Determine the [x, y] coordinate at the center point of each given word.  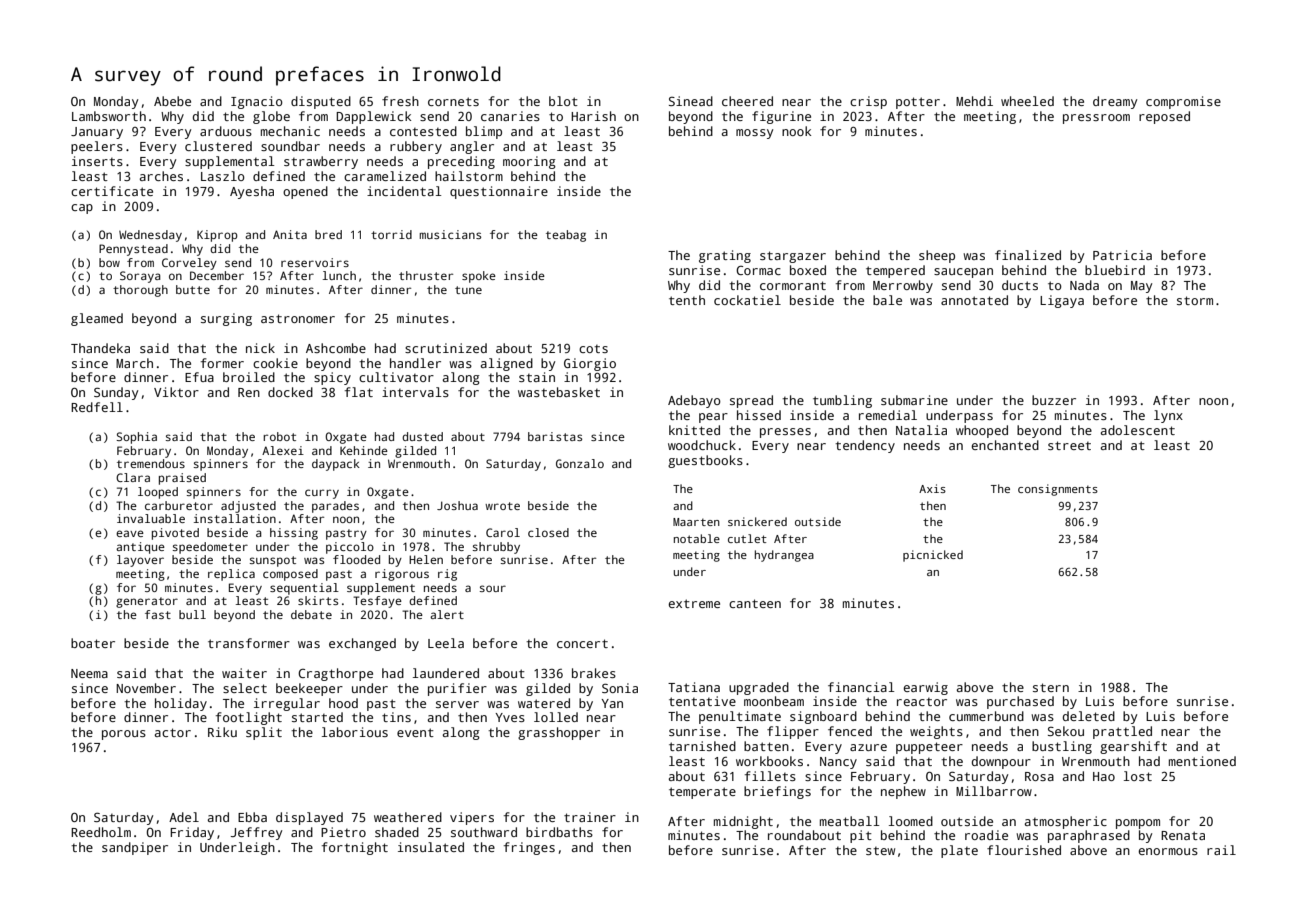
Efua [199, 377]
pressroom [1096, 119]
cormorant [793, 285]
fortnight [355, 848]
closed [548, 532]
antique [140, 548]
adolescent [1138, 430]
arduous [226, 131]
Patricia [1122, 255]
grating [725, 256]
